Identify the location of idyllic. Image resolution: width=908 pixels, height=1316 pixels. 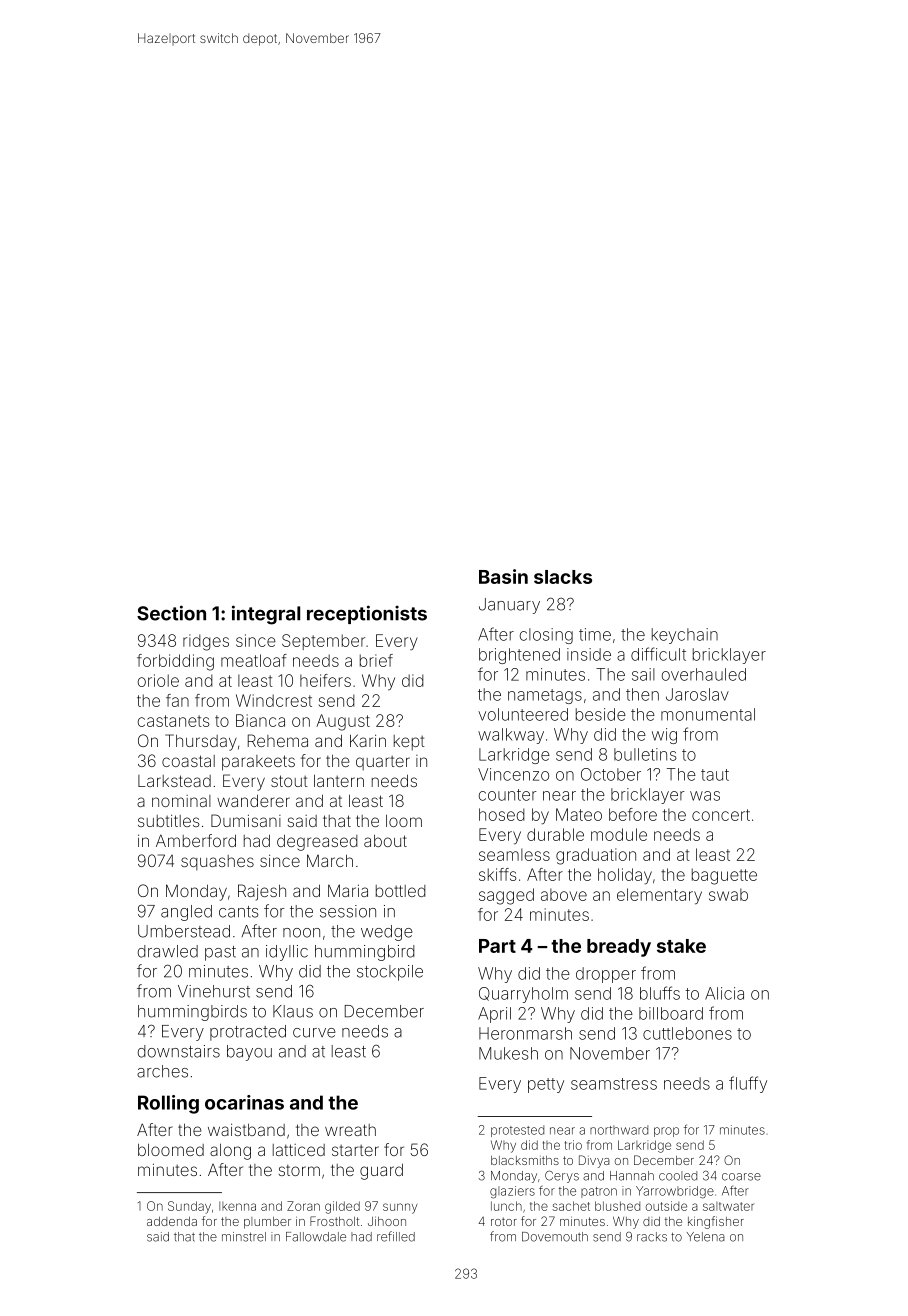
(287, 953).
